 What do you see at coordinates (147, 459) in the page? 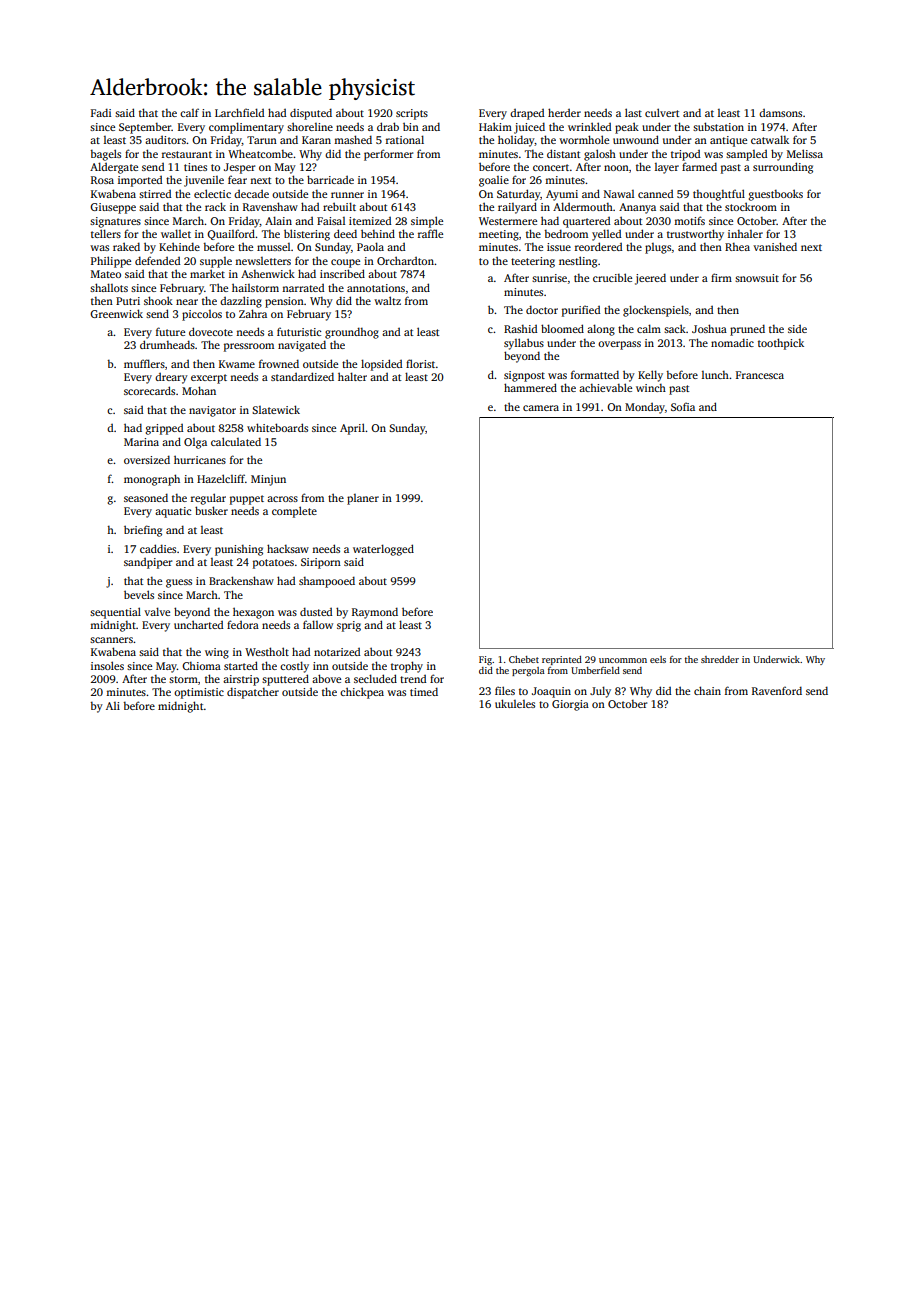
I see `oversized` at bounding box center [147, 459].
